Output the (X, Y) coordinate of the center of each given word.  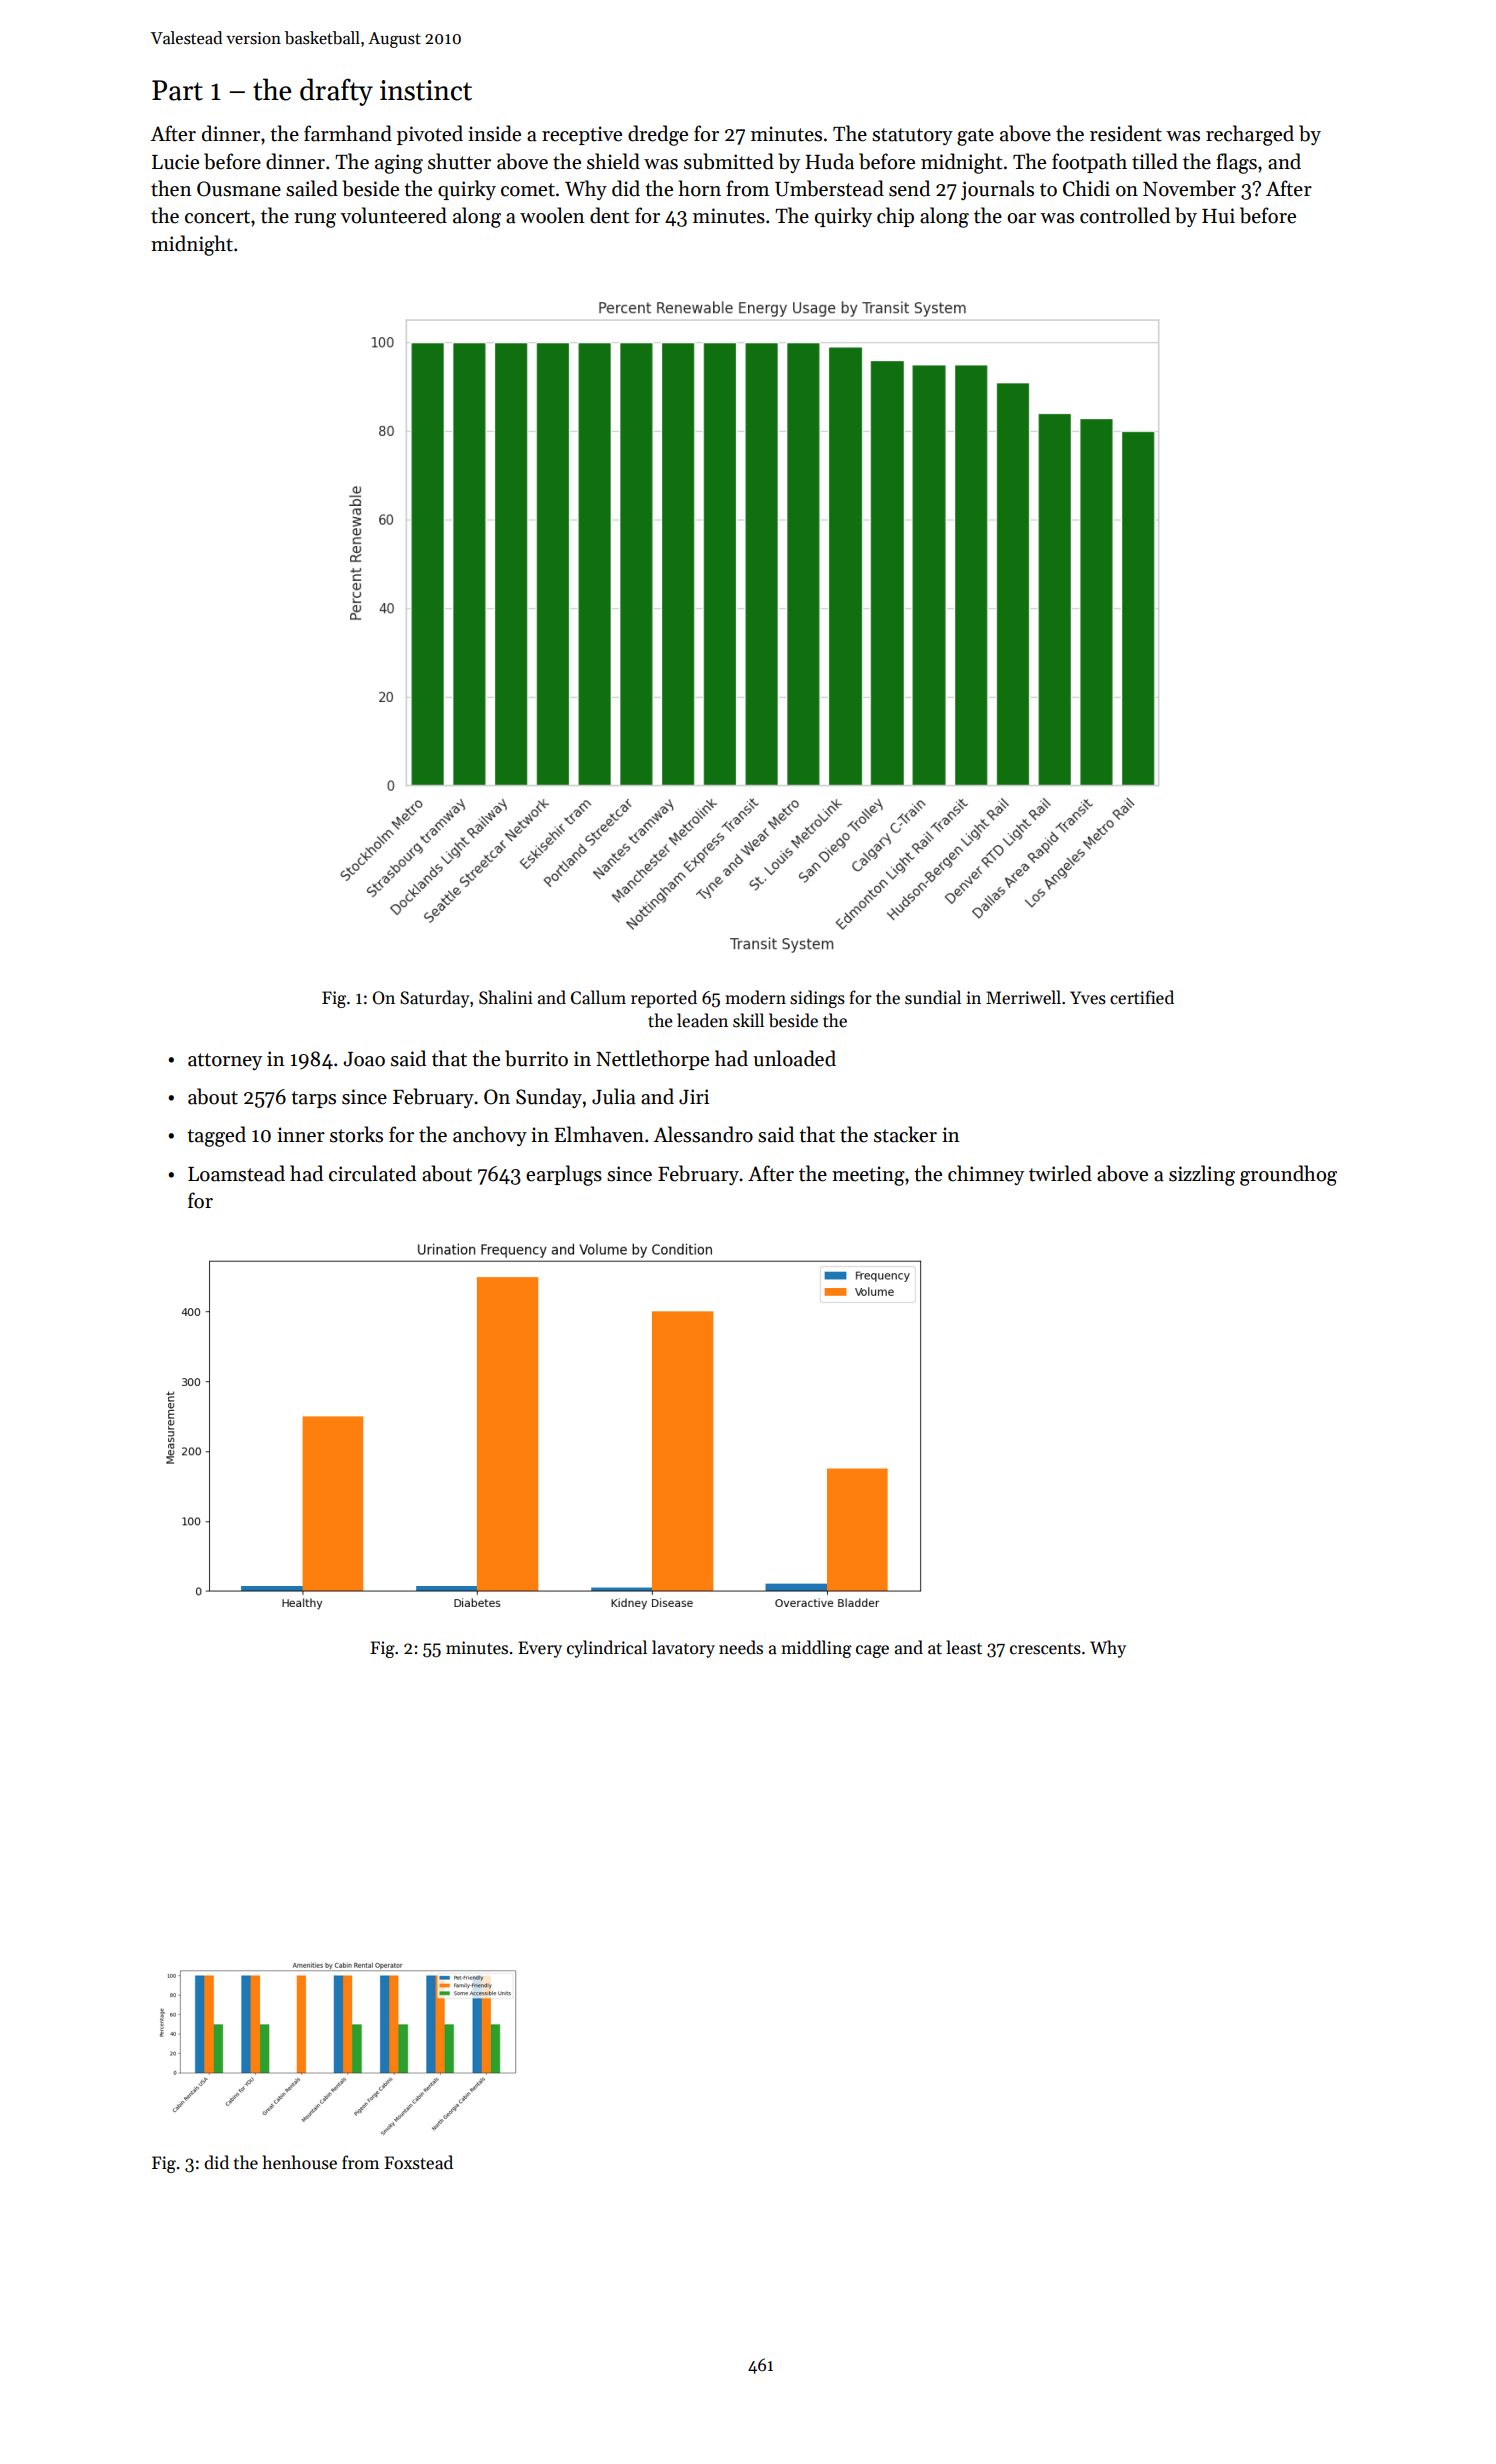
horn (700, 188)
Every (540, 1649)
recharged (1250, 135)
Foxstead (418, 2162)
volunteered (394, 215)
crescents (1045, 1649)
